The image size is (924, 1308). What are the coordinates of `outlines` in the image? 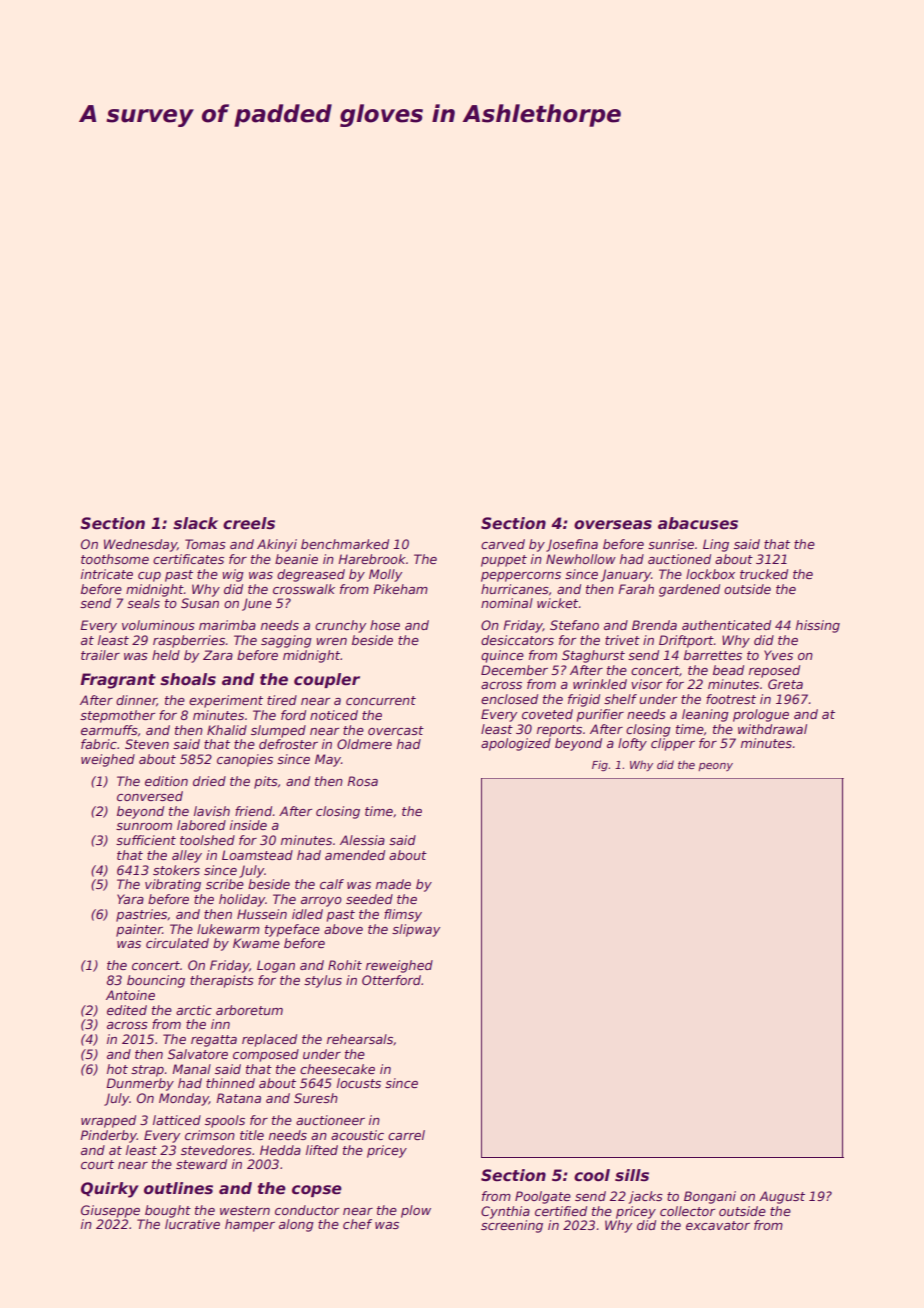 It's located at (178, 1188).
